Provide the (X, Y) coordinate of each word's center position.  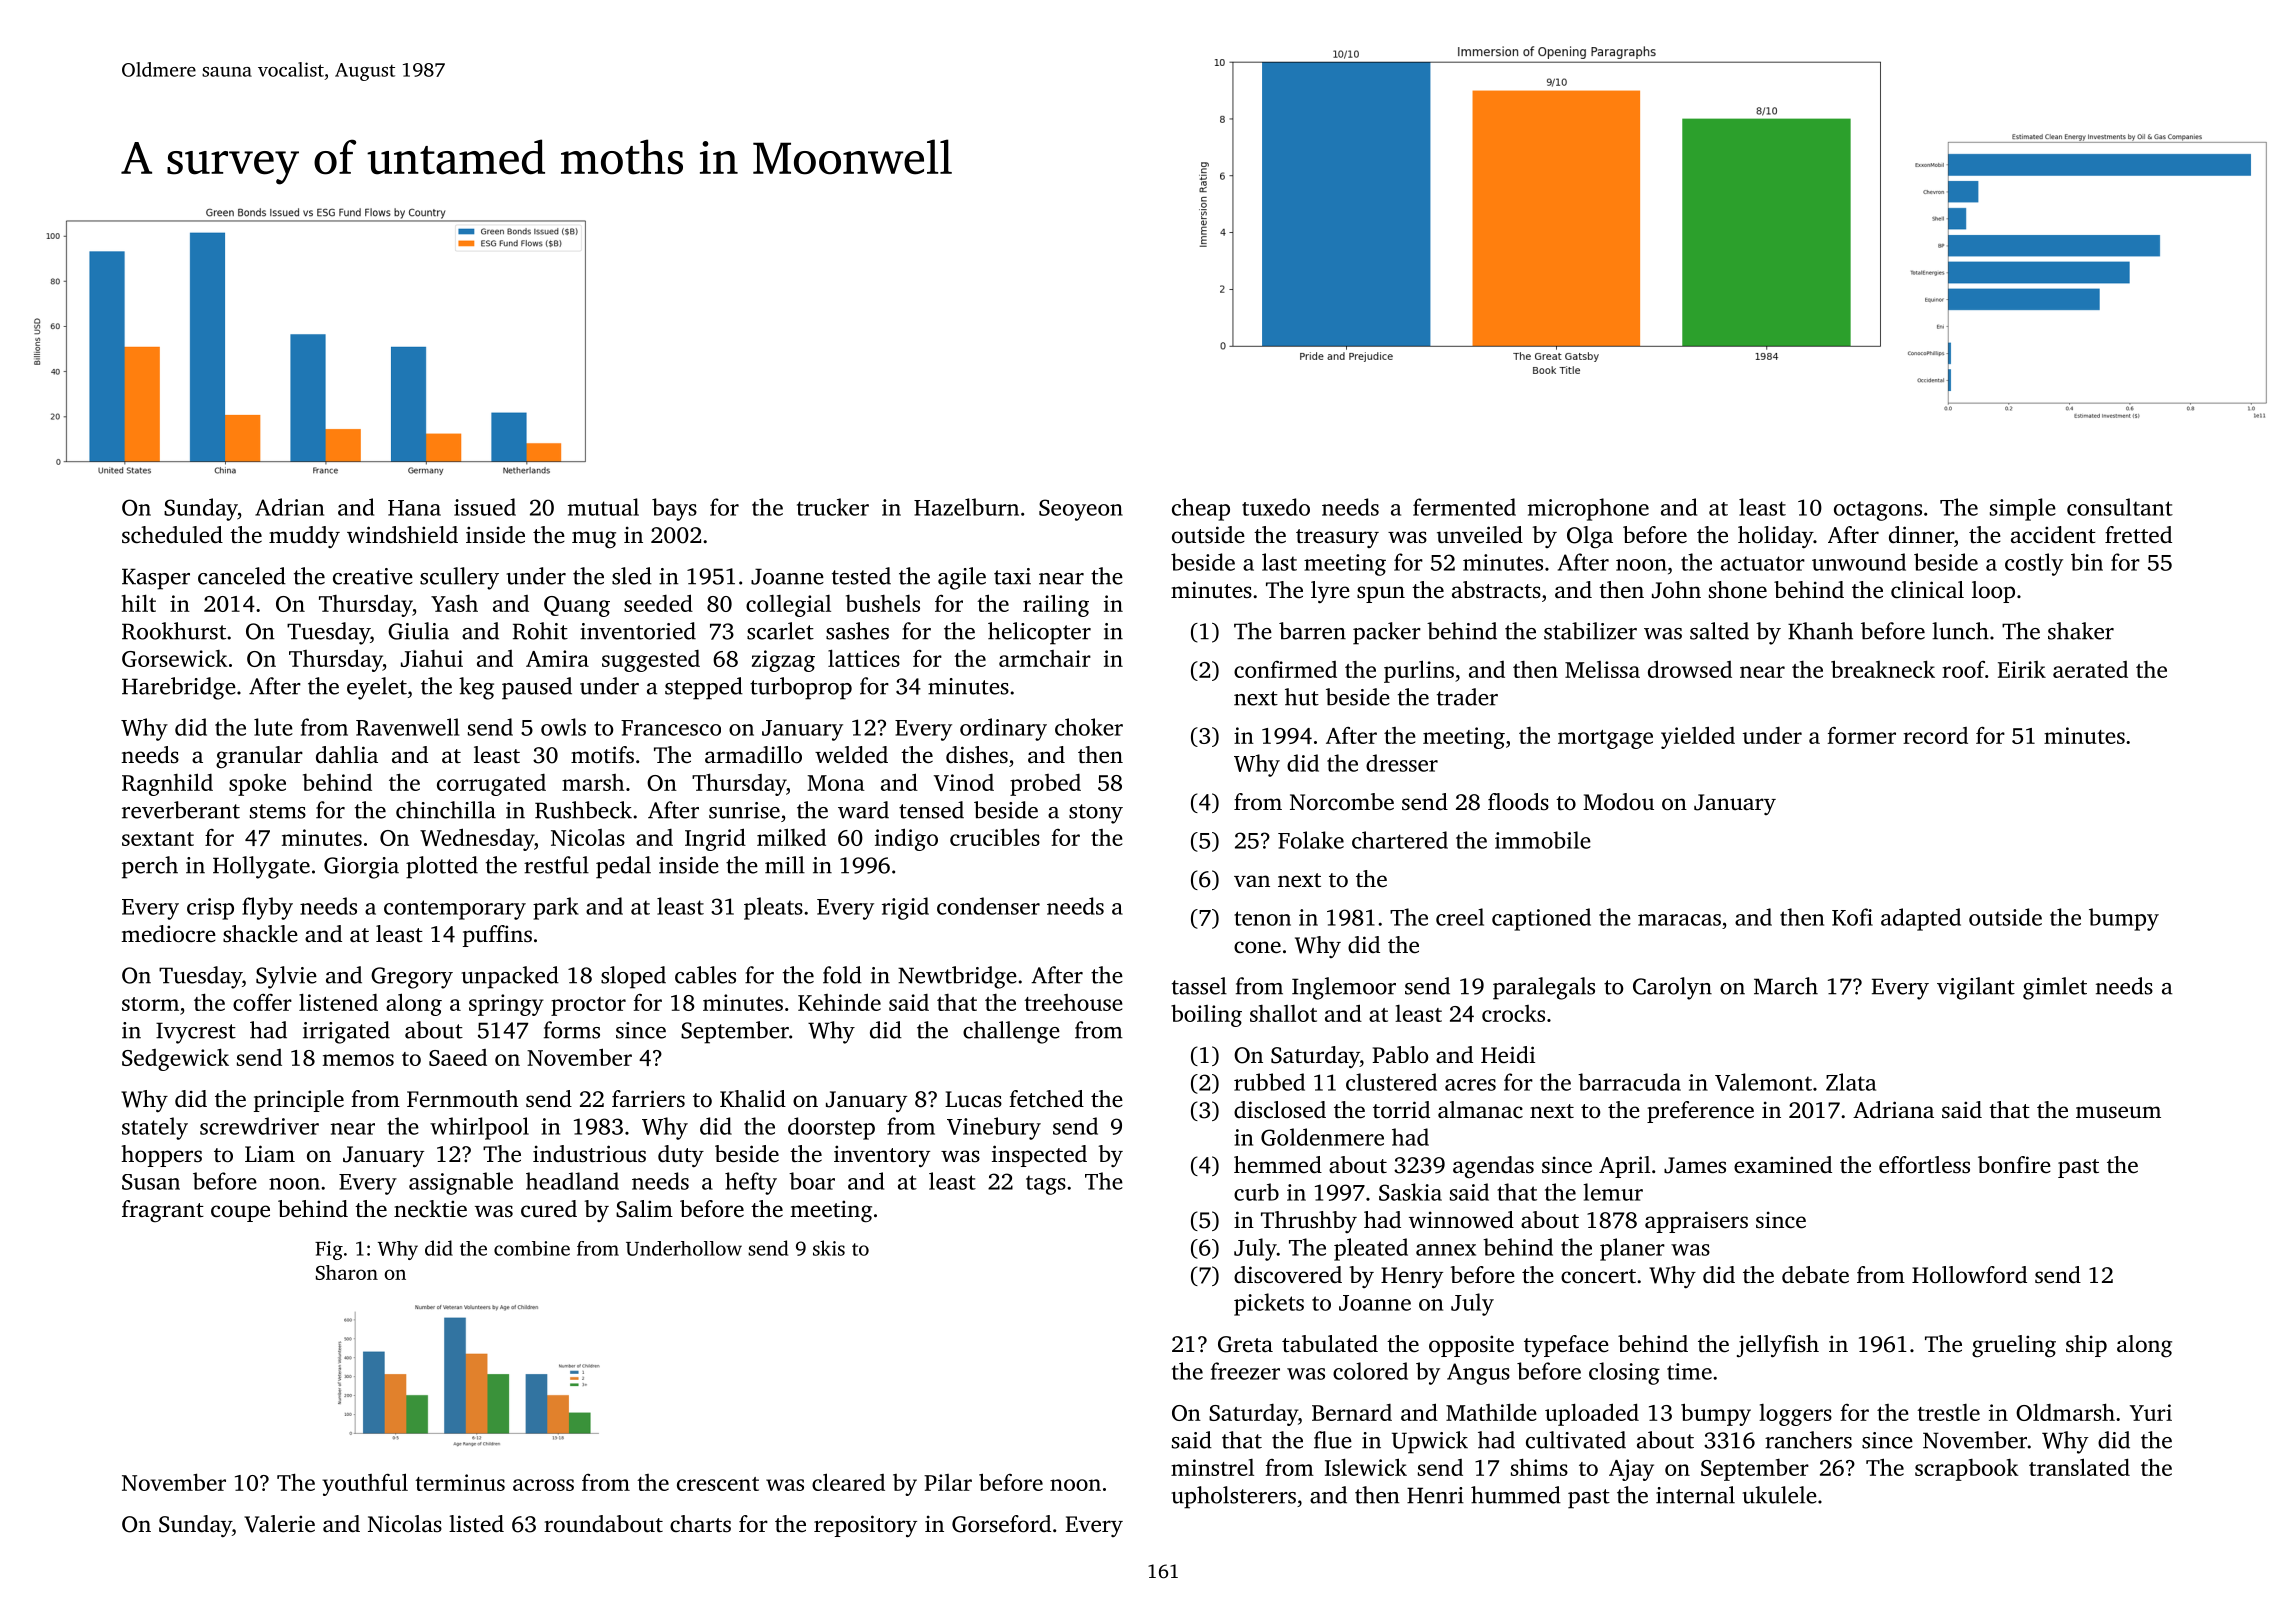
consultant (2120, 507)
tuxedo (1276, 507)
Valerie (279, 1524)
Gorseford (1001, 1524)
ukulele (1779, 1495)
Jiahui (432, 658)
